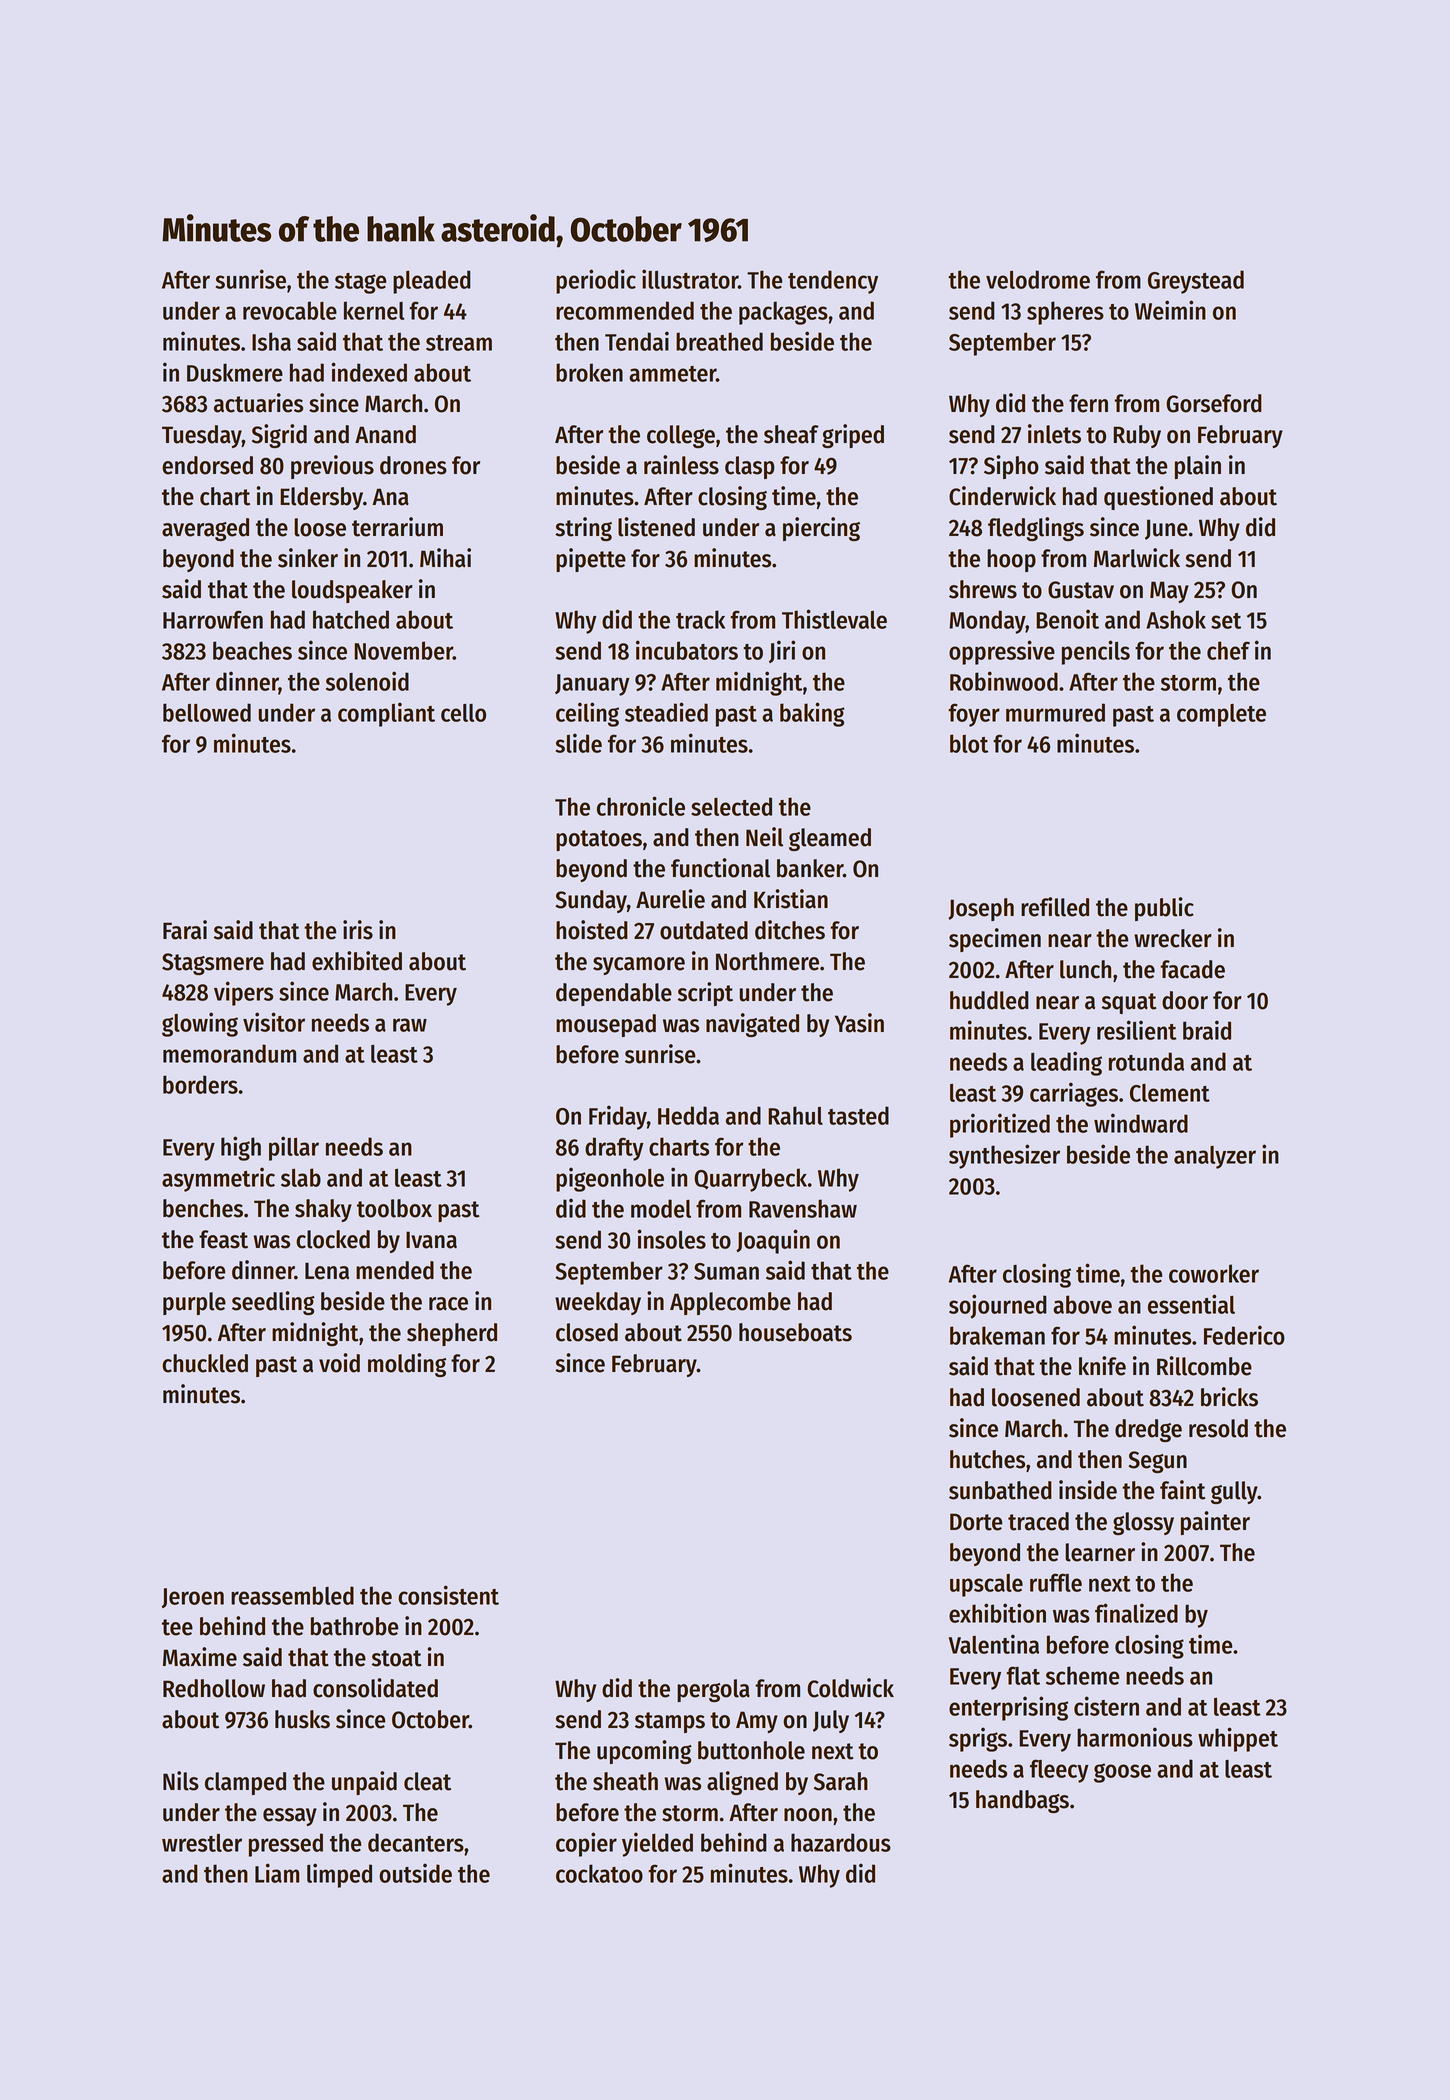 This image has width=1450, height=2100. I want to click on tendency, so click(833, 282).
